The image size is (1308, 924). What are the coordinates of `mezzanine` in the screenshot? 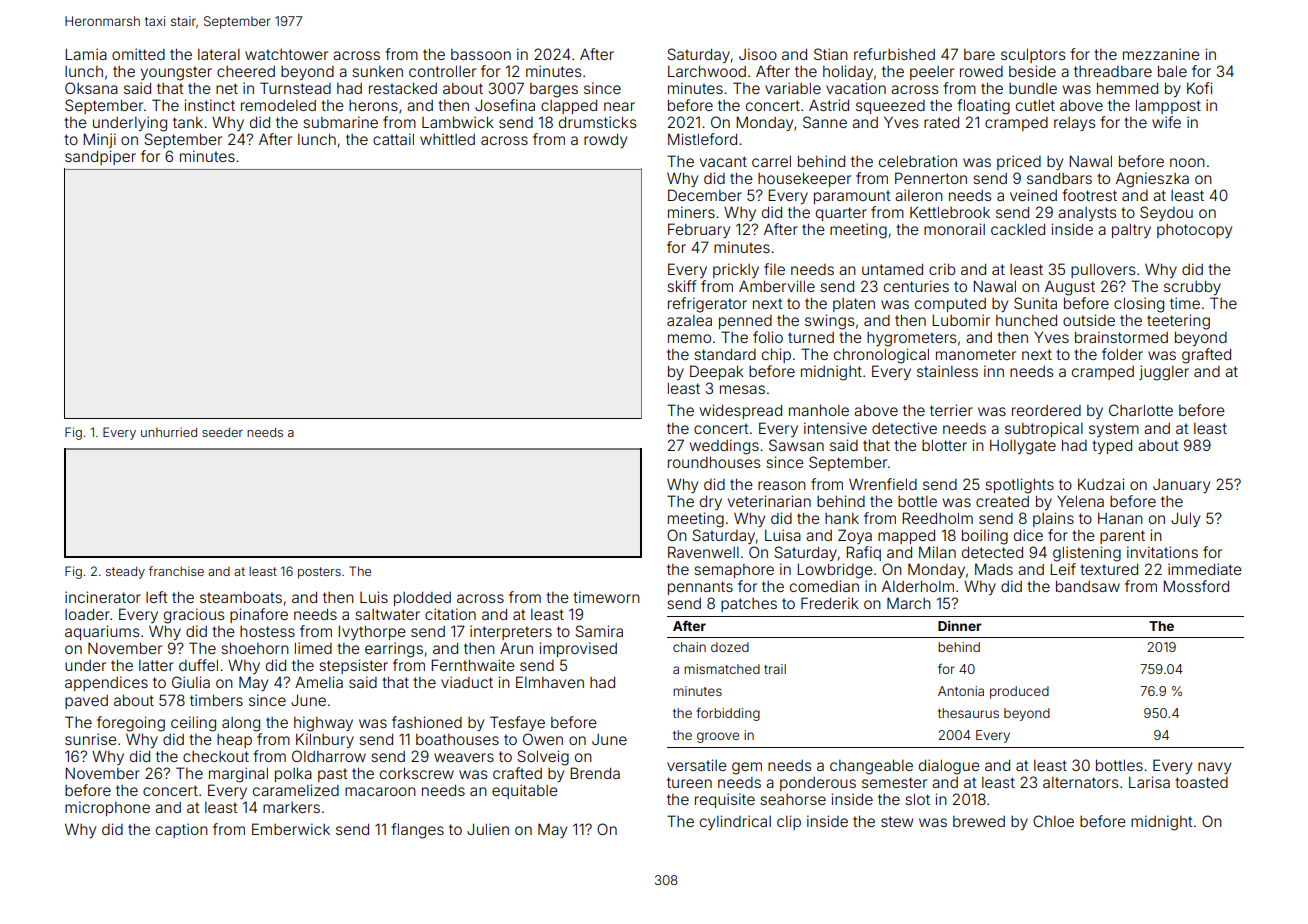 It's located at (1161, 54).
